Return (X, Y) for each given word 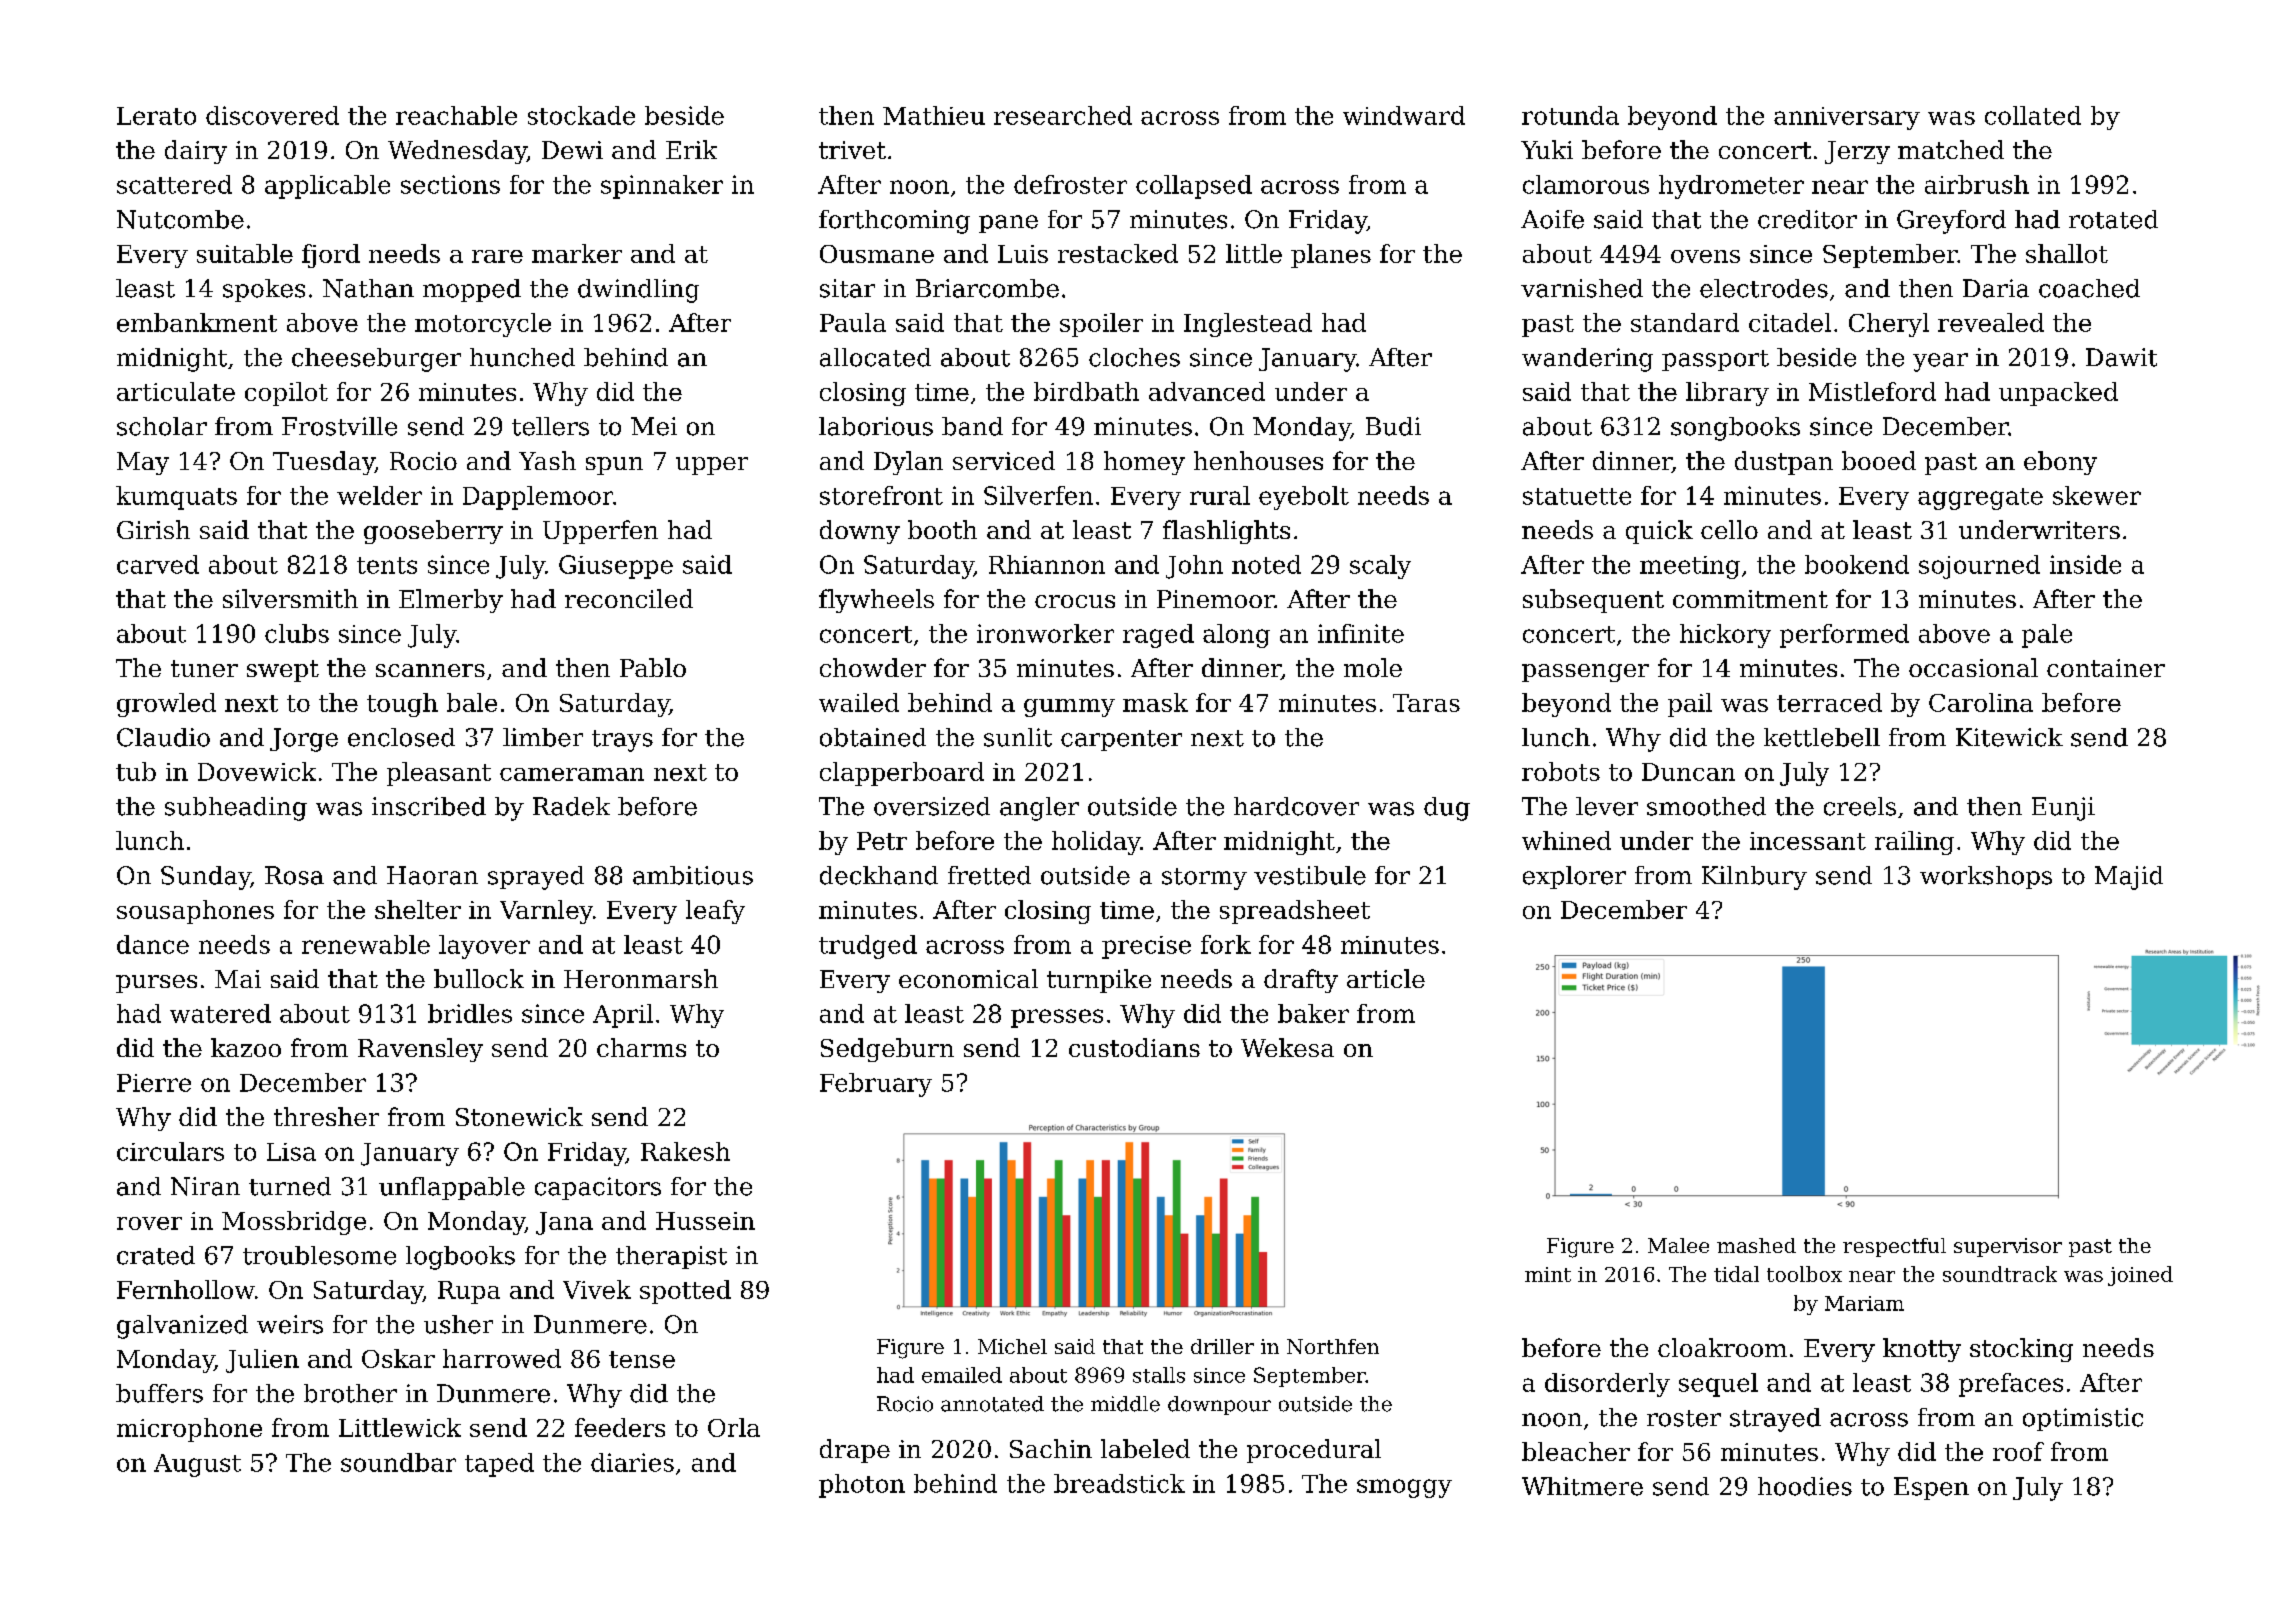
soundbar (398, 1462)
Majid (2129, 878)
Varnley (546, 912)
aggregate (1980, 499)
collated (2033, 115)
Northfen (1333, 1346)
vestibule (1310, 875)
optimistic (2083, 1419)
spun (614, 466)
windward (1404, 115)
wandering (1587, 360)
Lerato (156, 116)
